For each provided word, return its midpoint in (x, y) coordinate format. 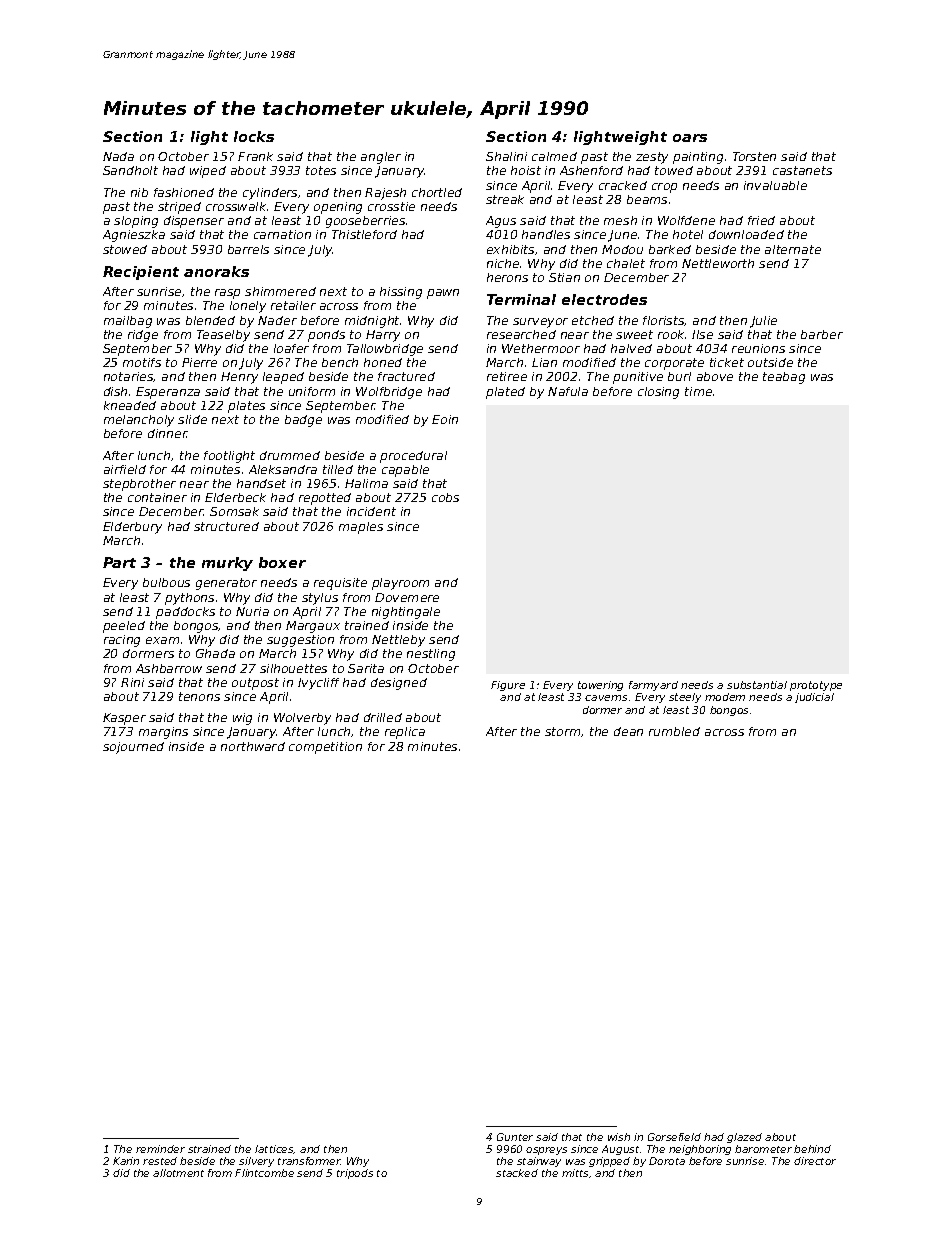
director (815, 1161)
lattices (274, 1149)
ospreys (546, 1151)
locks (254, 136)
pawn (443, 294)
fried (761, 220)
